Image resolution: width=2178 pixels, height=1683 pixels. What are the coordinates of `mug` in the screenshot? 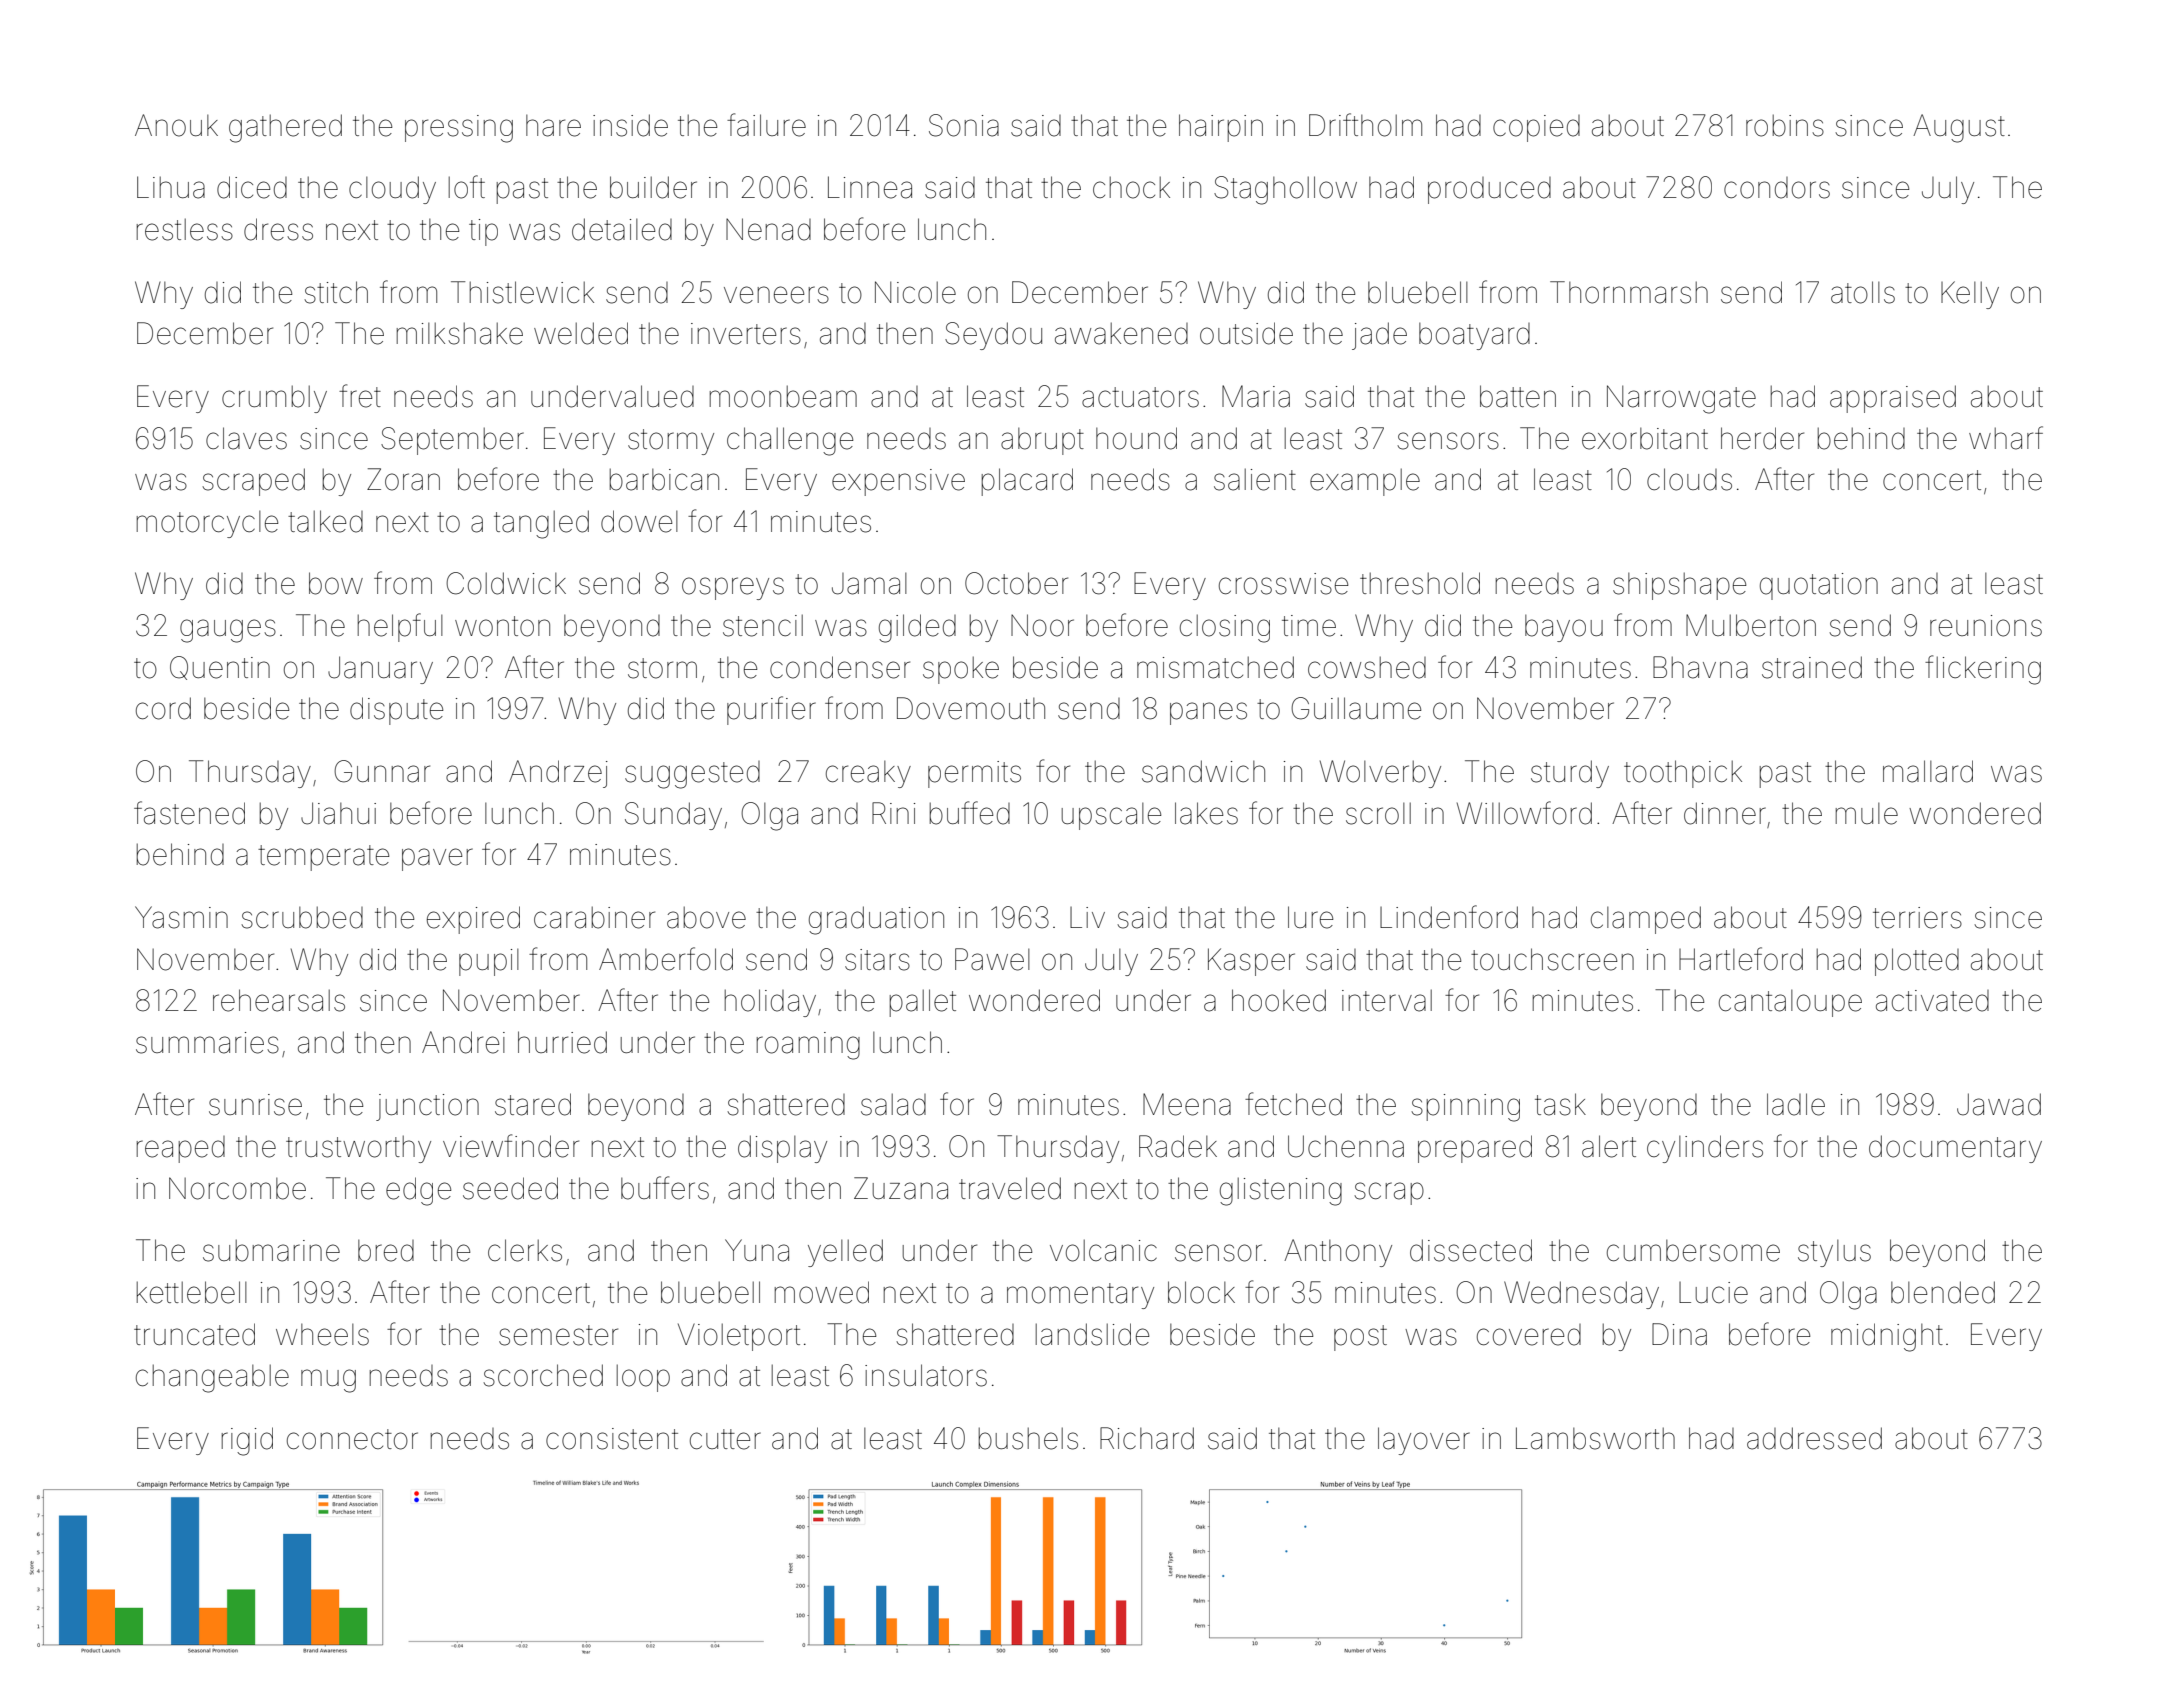 It's located at (328, 1381).
